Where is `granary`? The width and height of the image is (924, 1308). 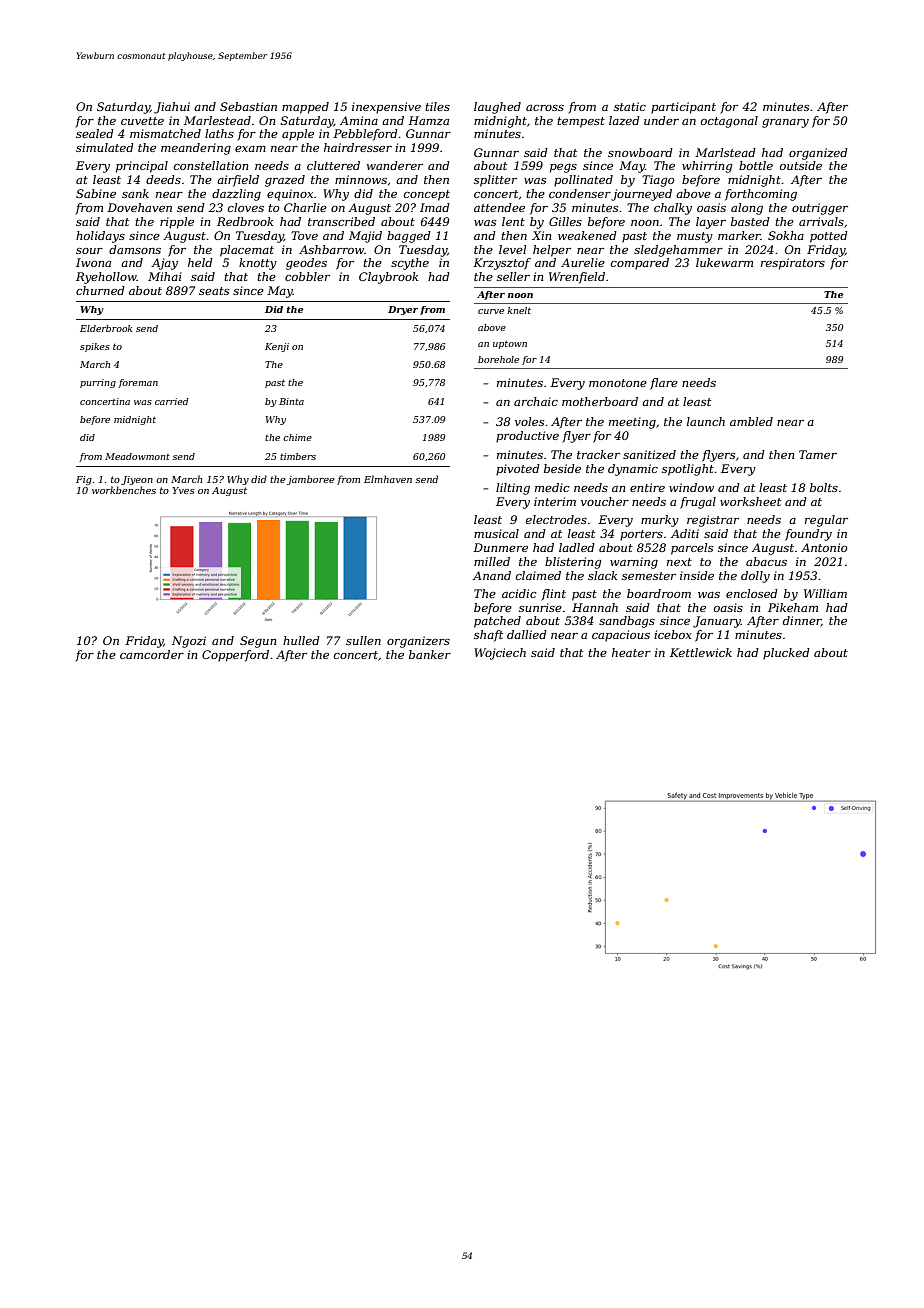 granary is located at coordinates (785, 123).
